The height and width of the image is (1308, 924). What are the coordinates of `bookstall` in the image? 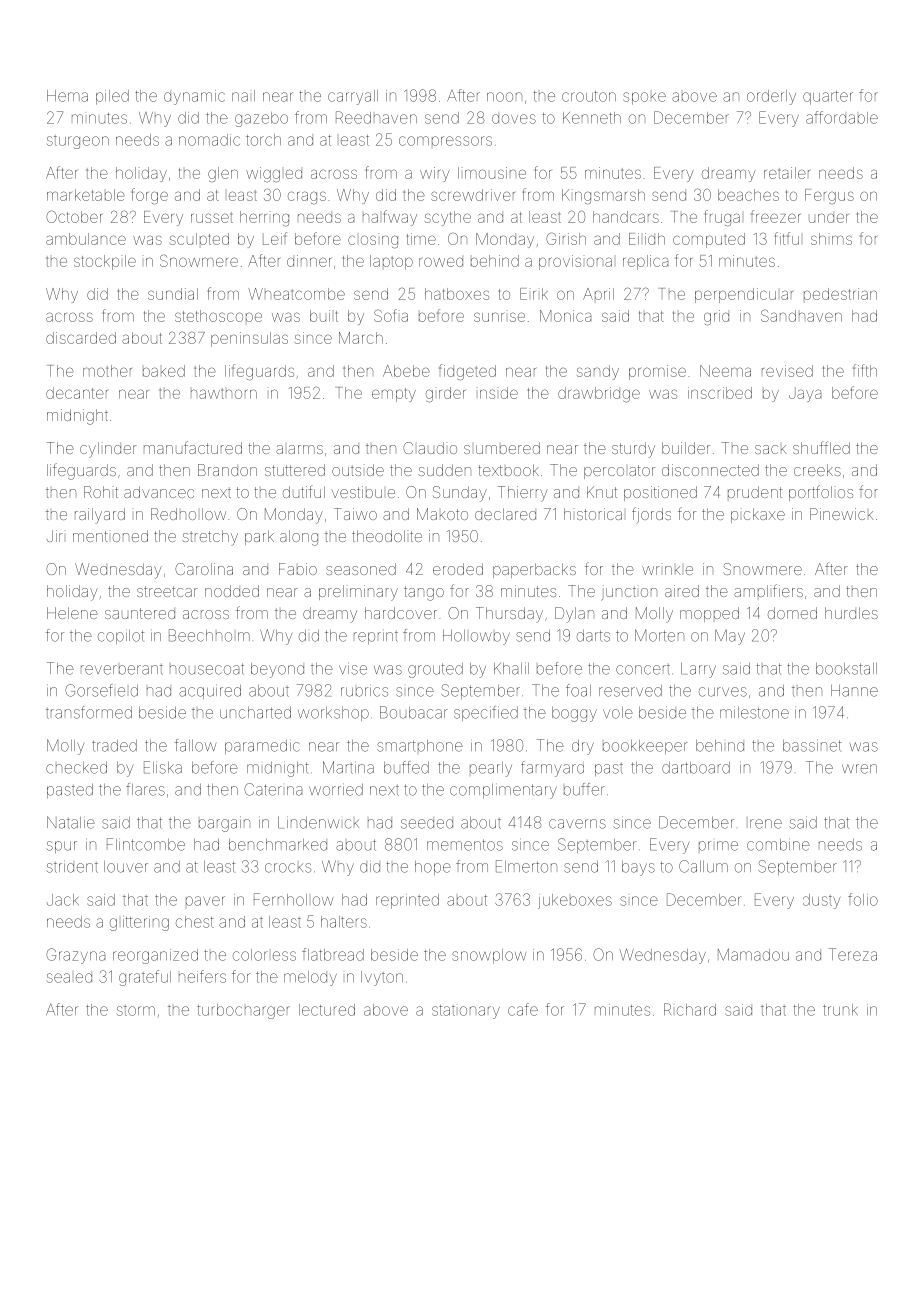 It's located at (846, 669).
